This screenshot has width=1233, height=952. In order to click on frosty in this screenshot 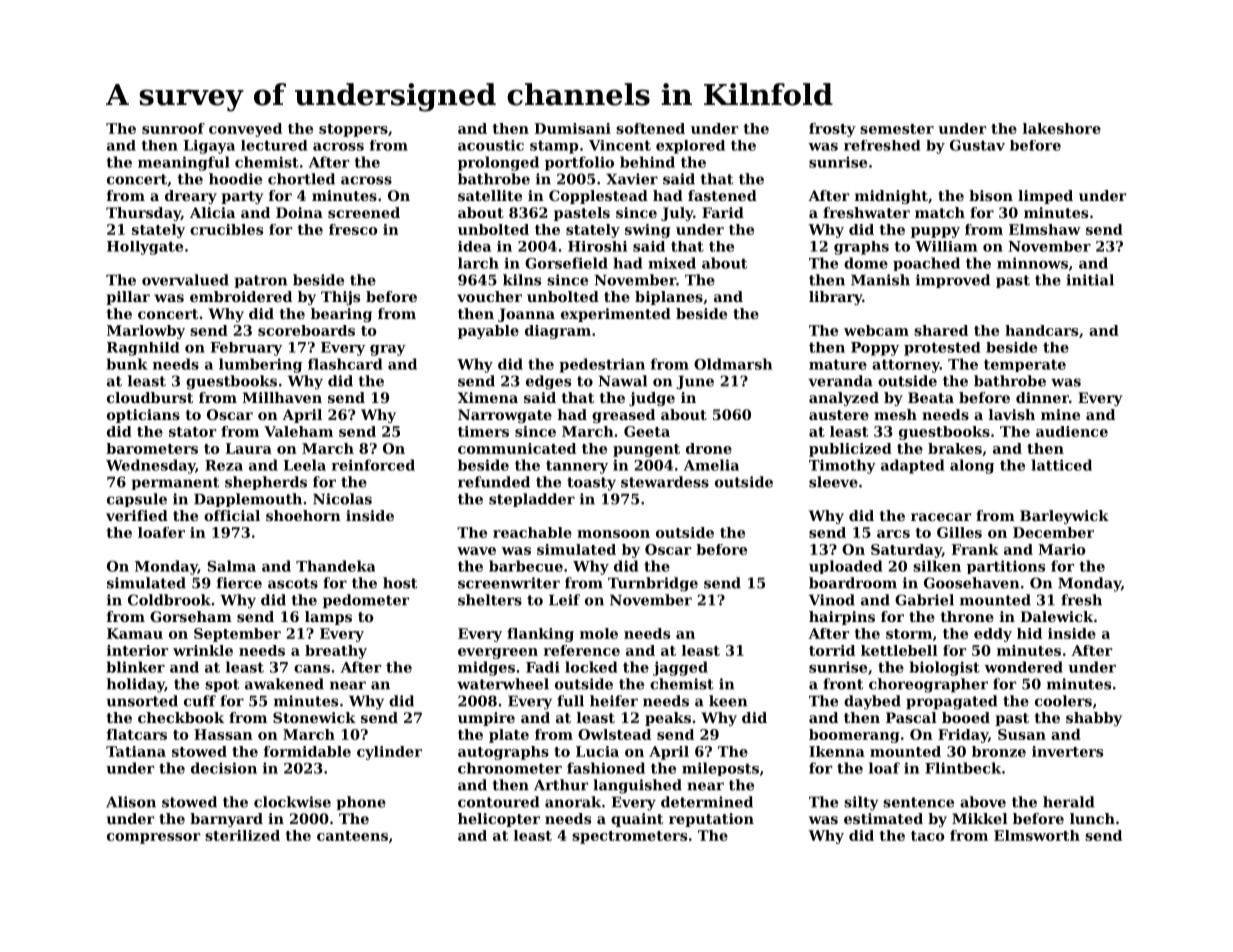, I will do `click(832, 130)`.
